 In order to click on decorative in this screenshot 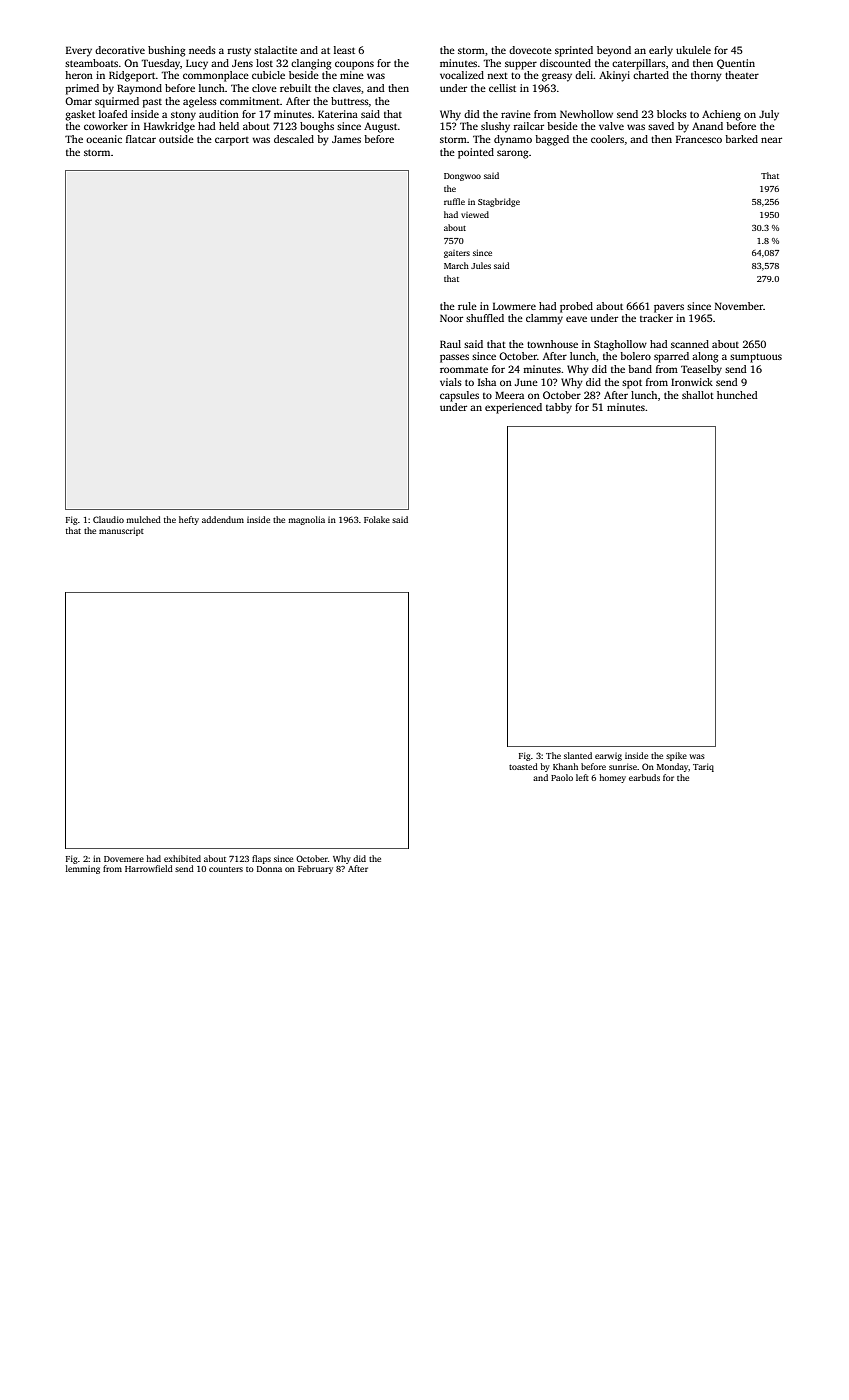, I will do `click(120, 50)`.
